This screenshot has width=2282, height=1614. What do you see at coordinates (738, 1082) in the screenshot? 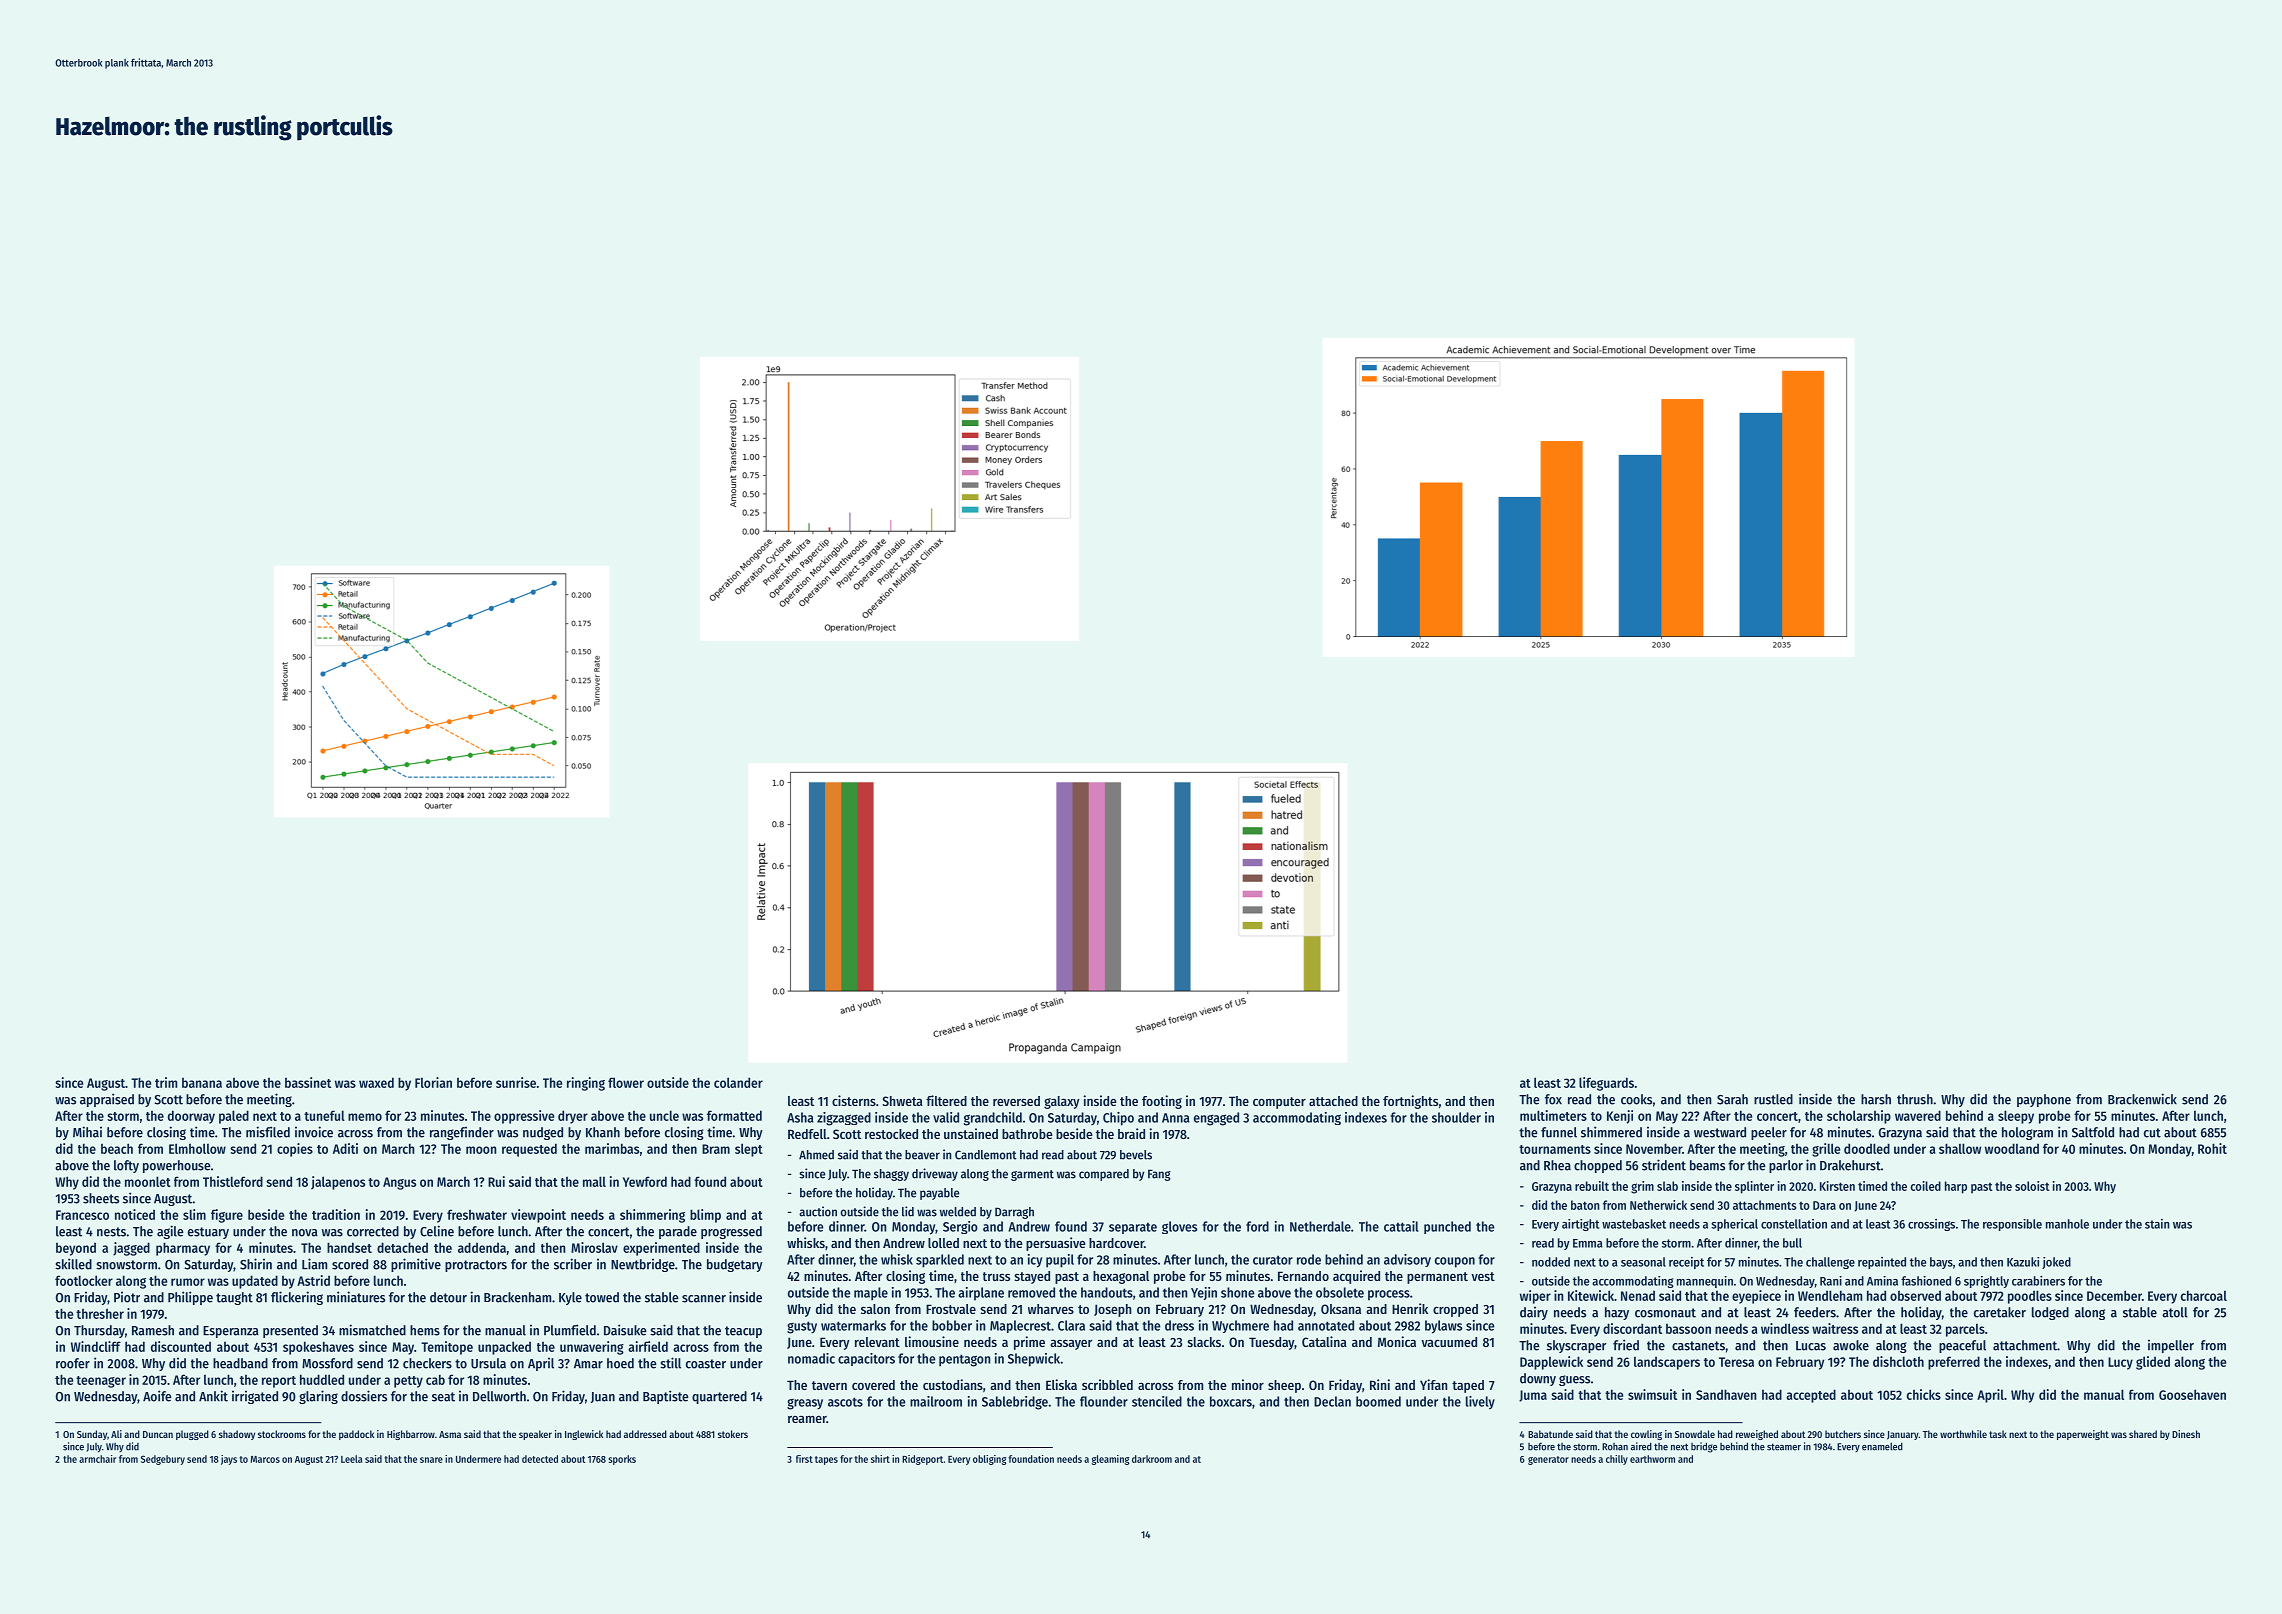
I see `colander` at bounding box center [738, 1082].
